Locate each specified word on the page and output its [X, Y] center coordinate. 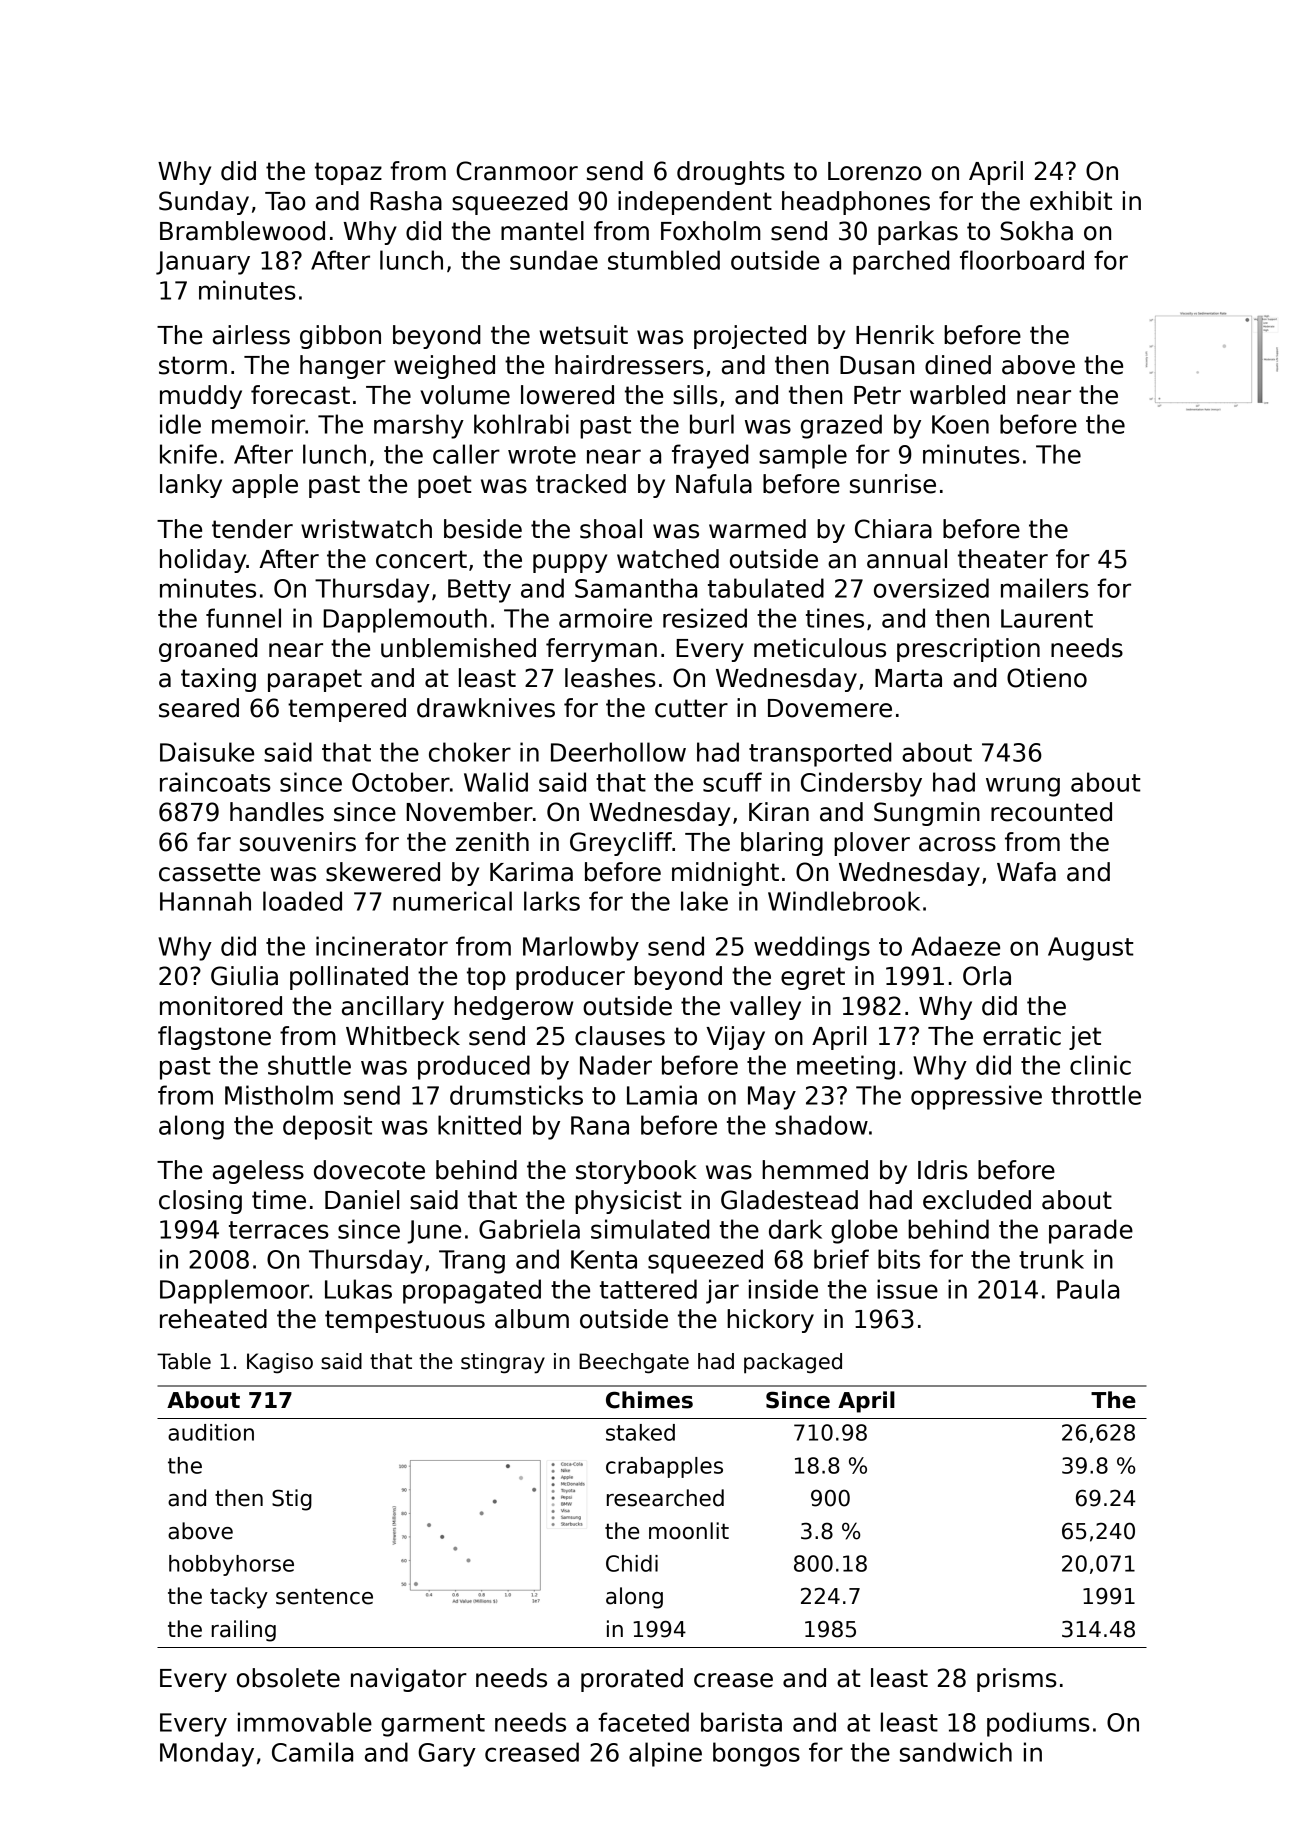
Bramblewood [242, 231]
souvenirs [298, 842]
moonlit [689, 1531]
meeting [846, 1067]
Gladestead [789, 1200]
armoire [605, 618]
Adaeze [955, 946]
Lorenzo [874, 171]
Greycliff [621, 844]
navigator [409, 1680]
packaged [793, 1363]
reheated [213, 1319]
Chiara [893, 529]
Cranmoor [517, 171]
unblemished [458, 648]
